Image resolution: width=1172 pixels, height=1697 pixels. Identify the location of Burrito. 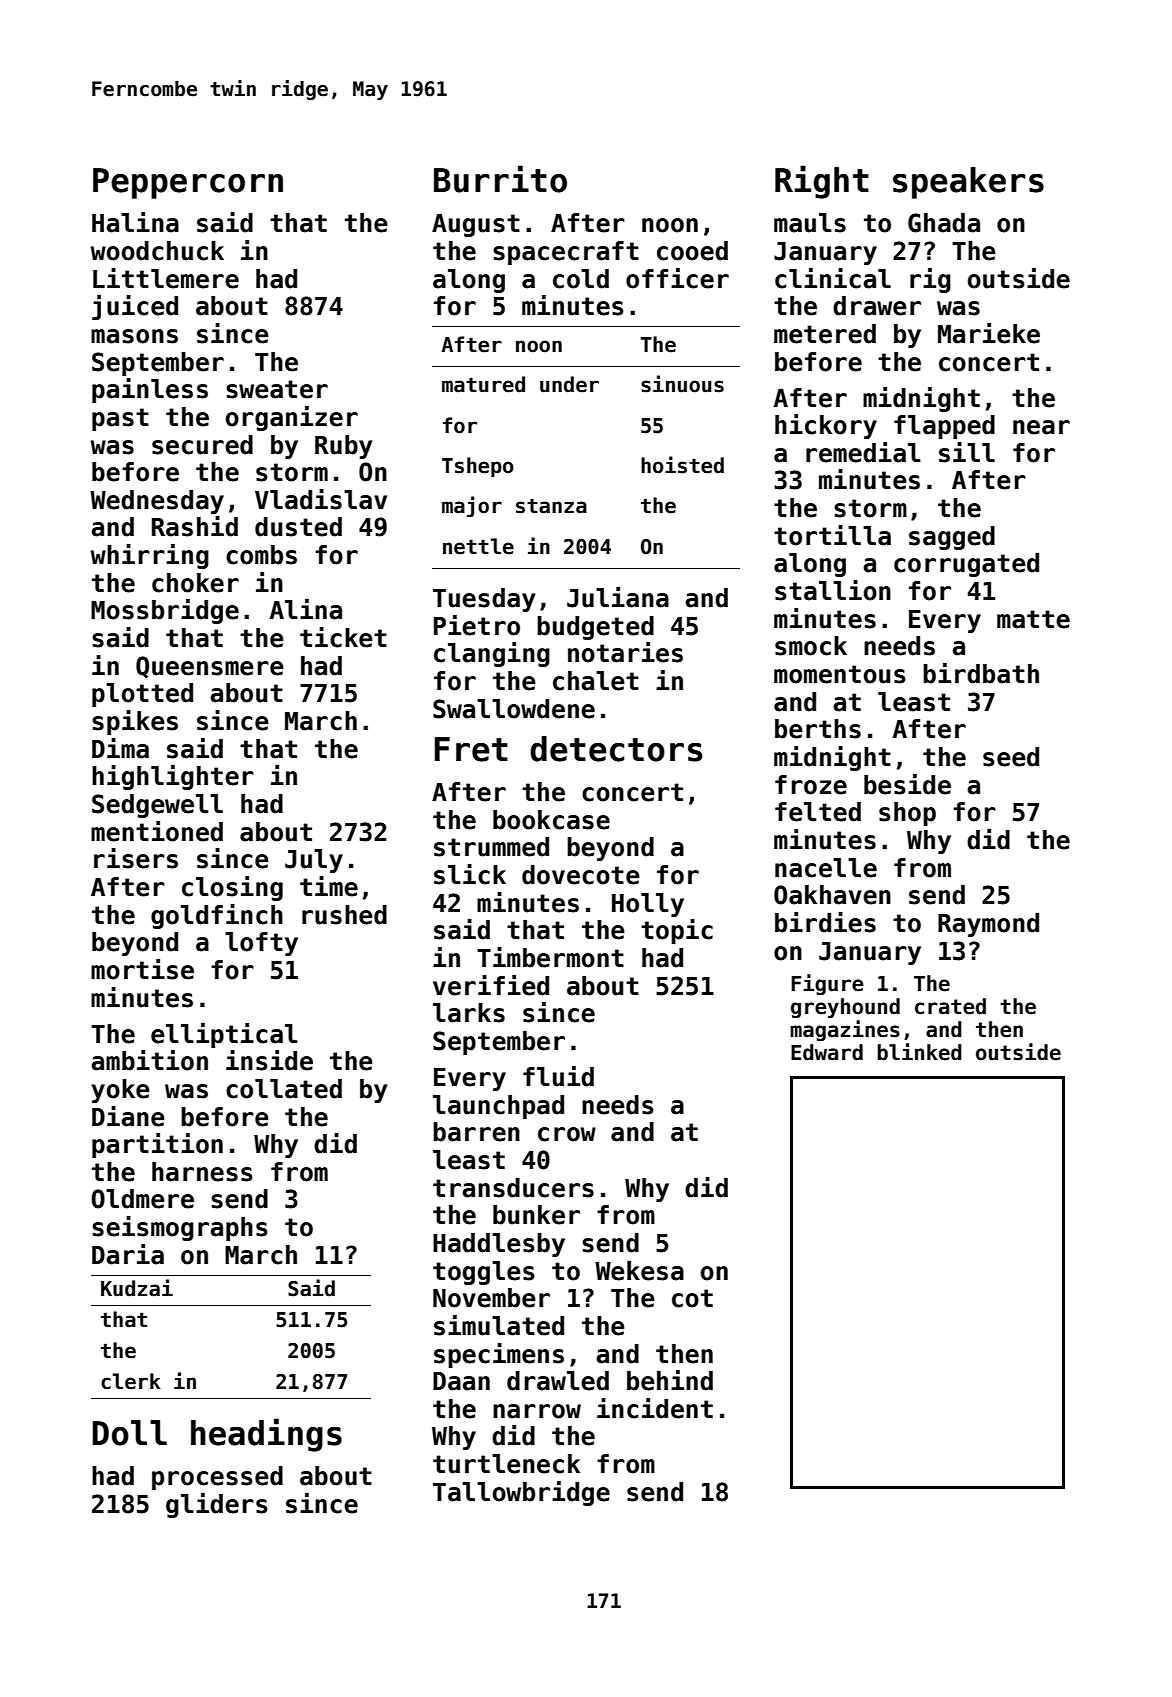
(500, 179).
